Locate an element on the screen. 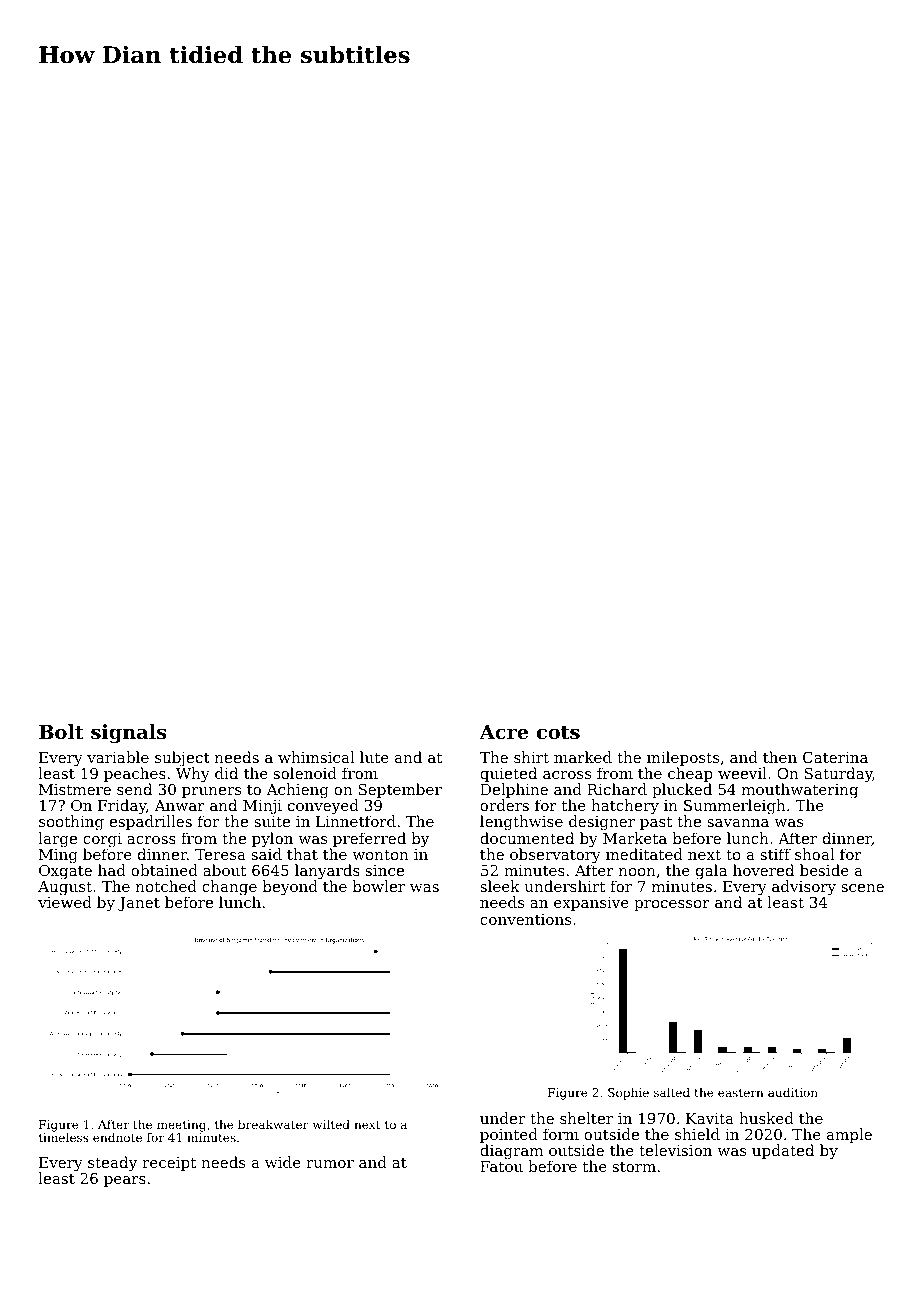 Image resolution: width=924 pixels, height=1308 pixels. expansive is located at coordinates (591, 904).
